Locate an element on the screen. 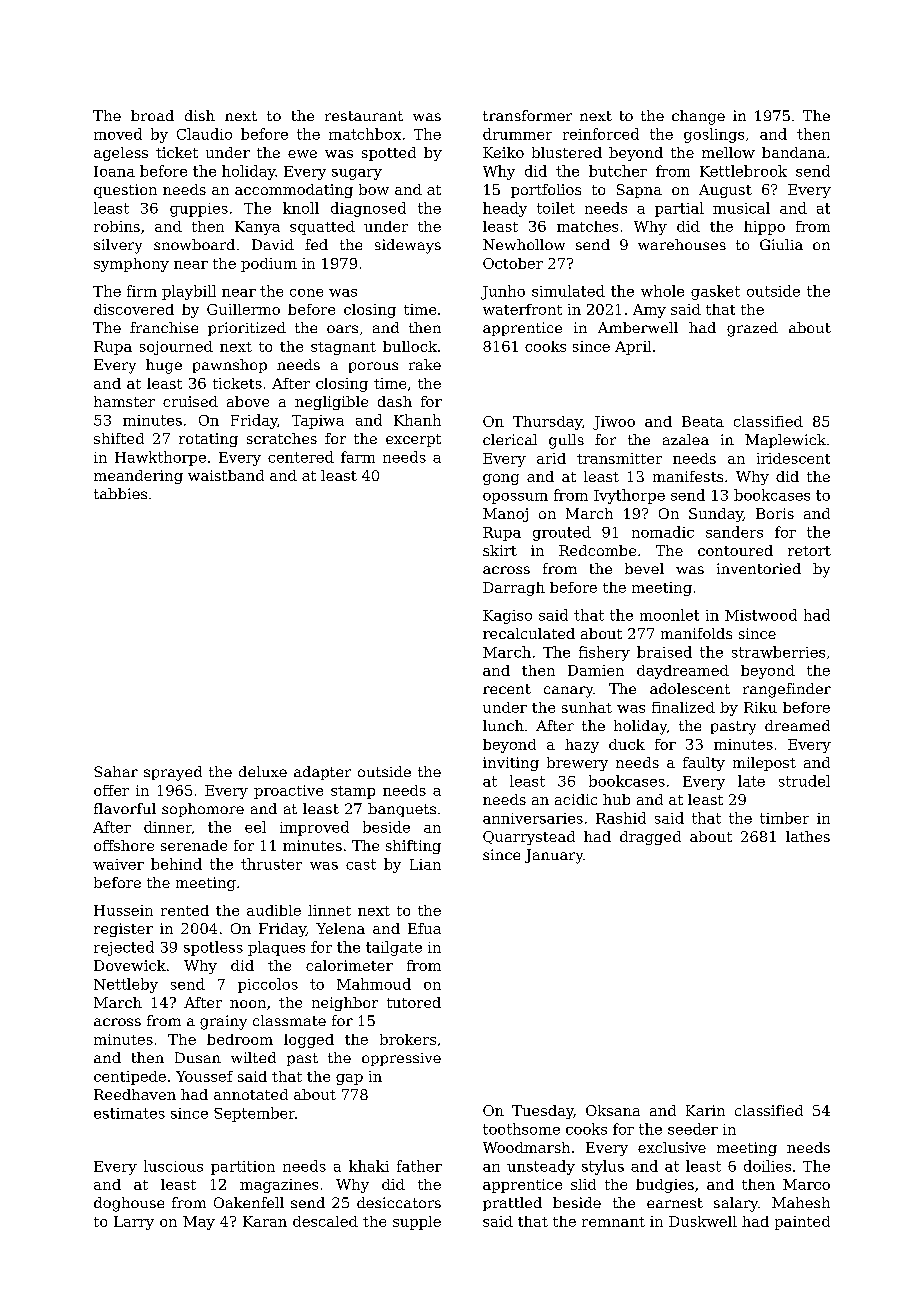 This screenshot has height=1308, width=924. Karin is located at coordinates (705, 1110).
